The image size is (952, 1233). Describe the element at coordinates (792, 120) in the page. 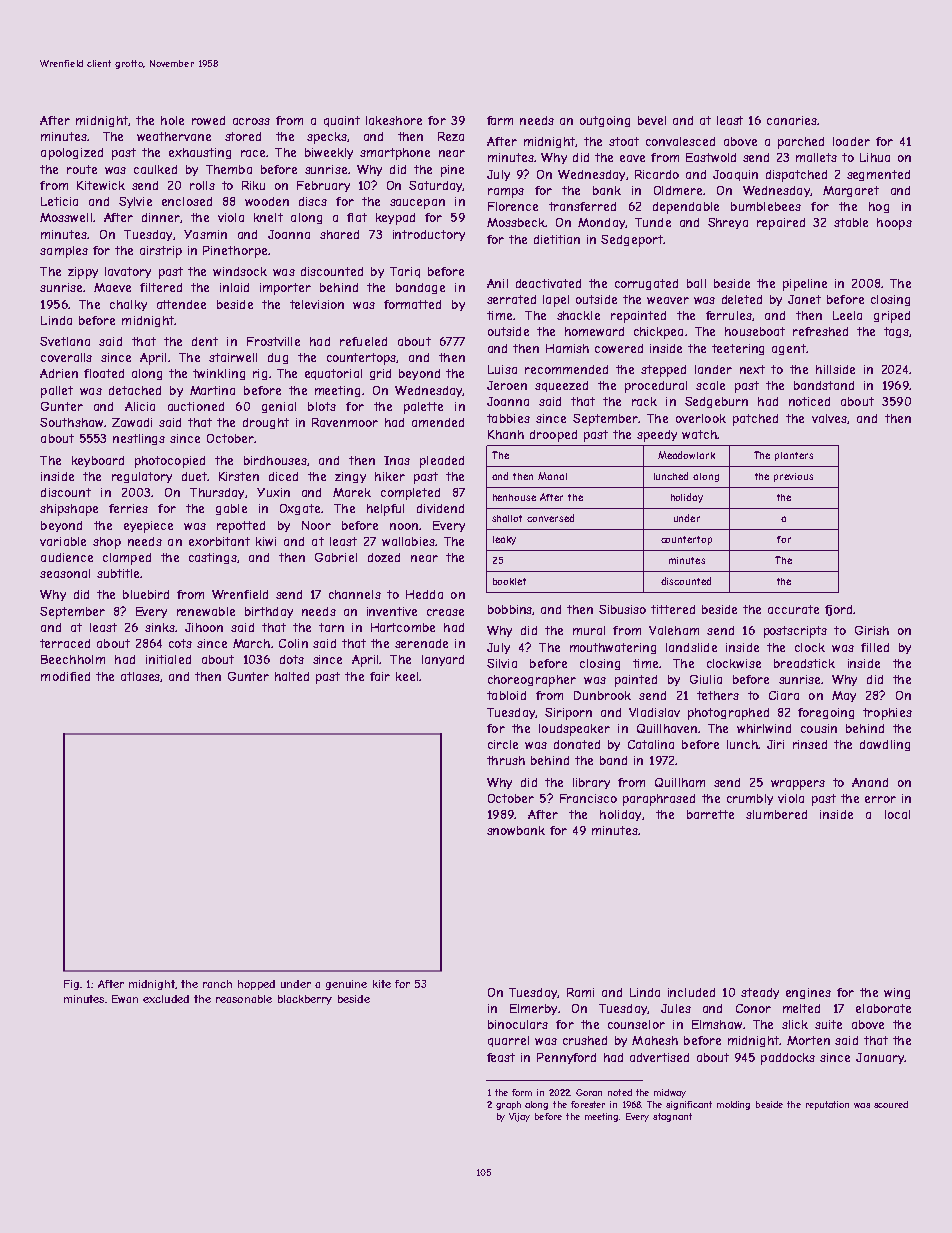

I see `canaries` at that location.
